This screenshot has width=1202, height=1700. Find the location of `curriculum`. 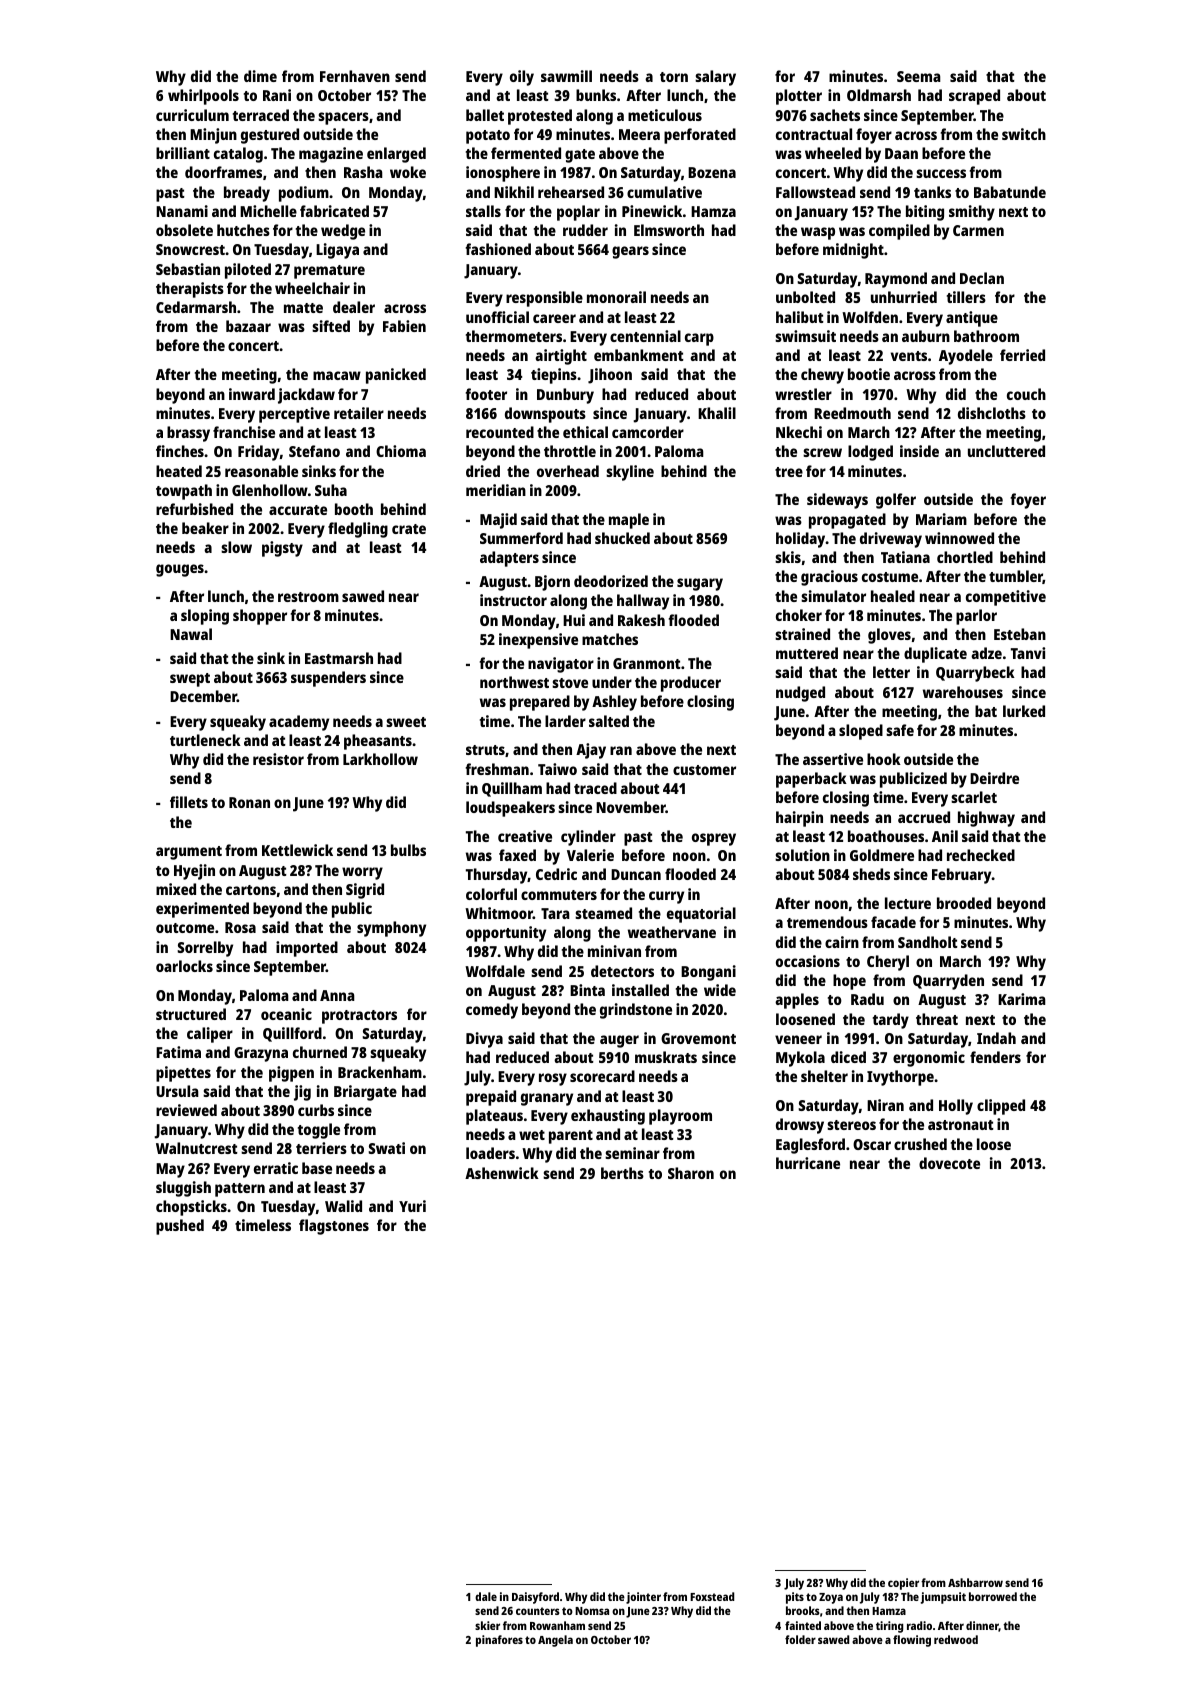

curriculum is located at coordinates (192, 115).
